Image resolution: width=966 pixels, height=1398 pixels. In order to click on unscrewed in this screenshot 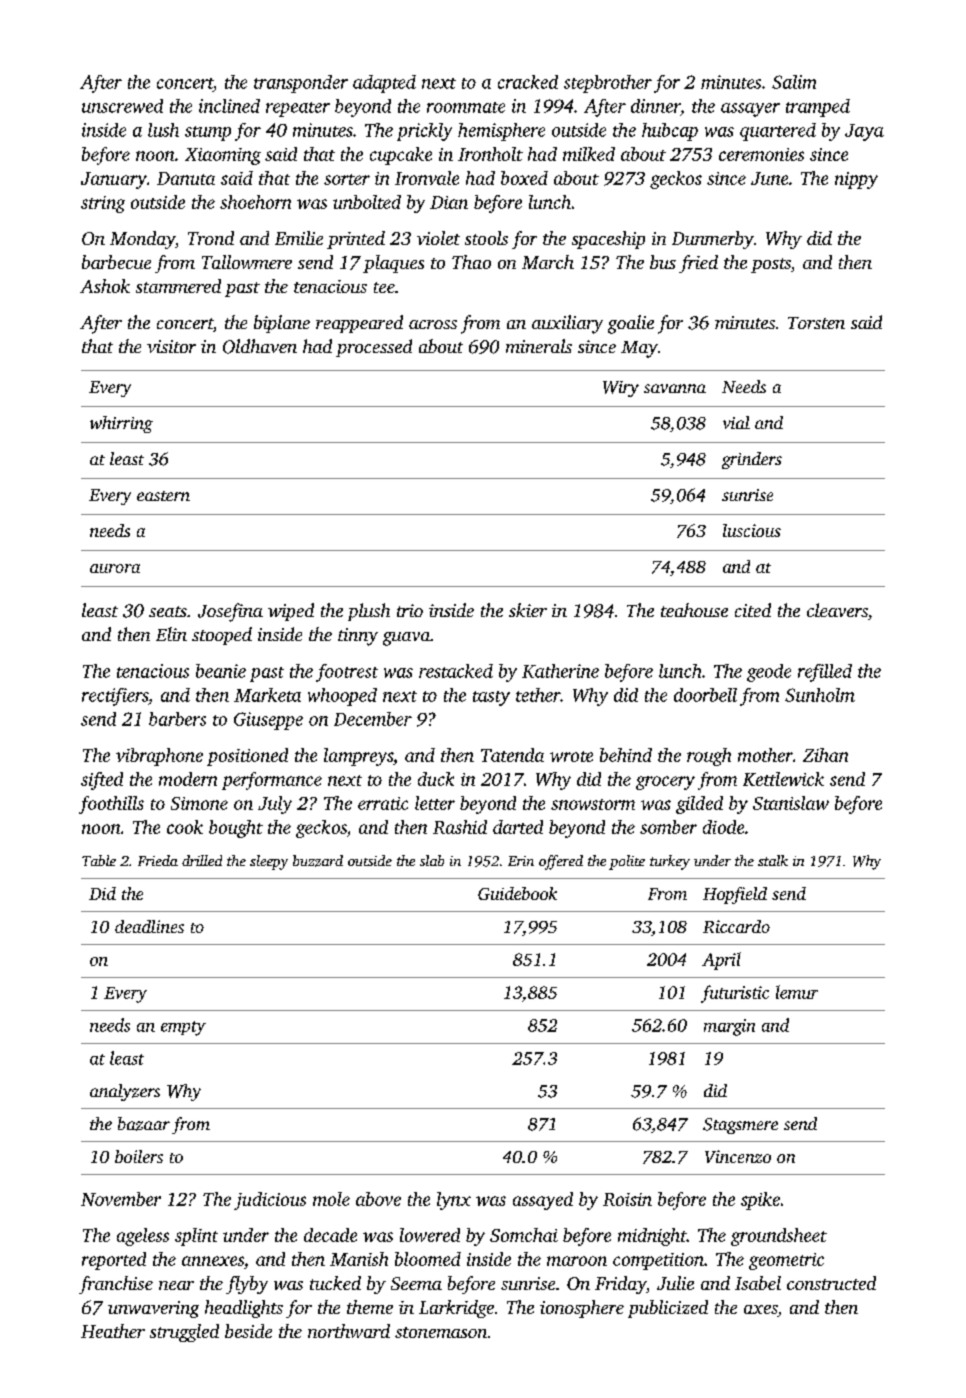, I will do `click(122, 106)`.
